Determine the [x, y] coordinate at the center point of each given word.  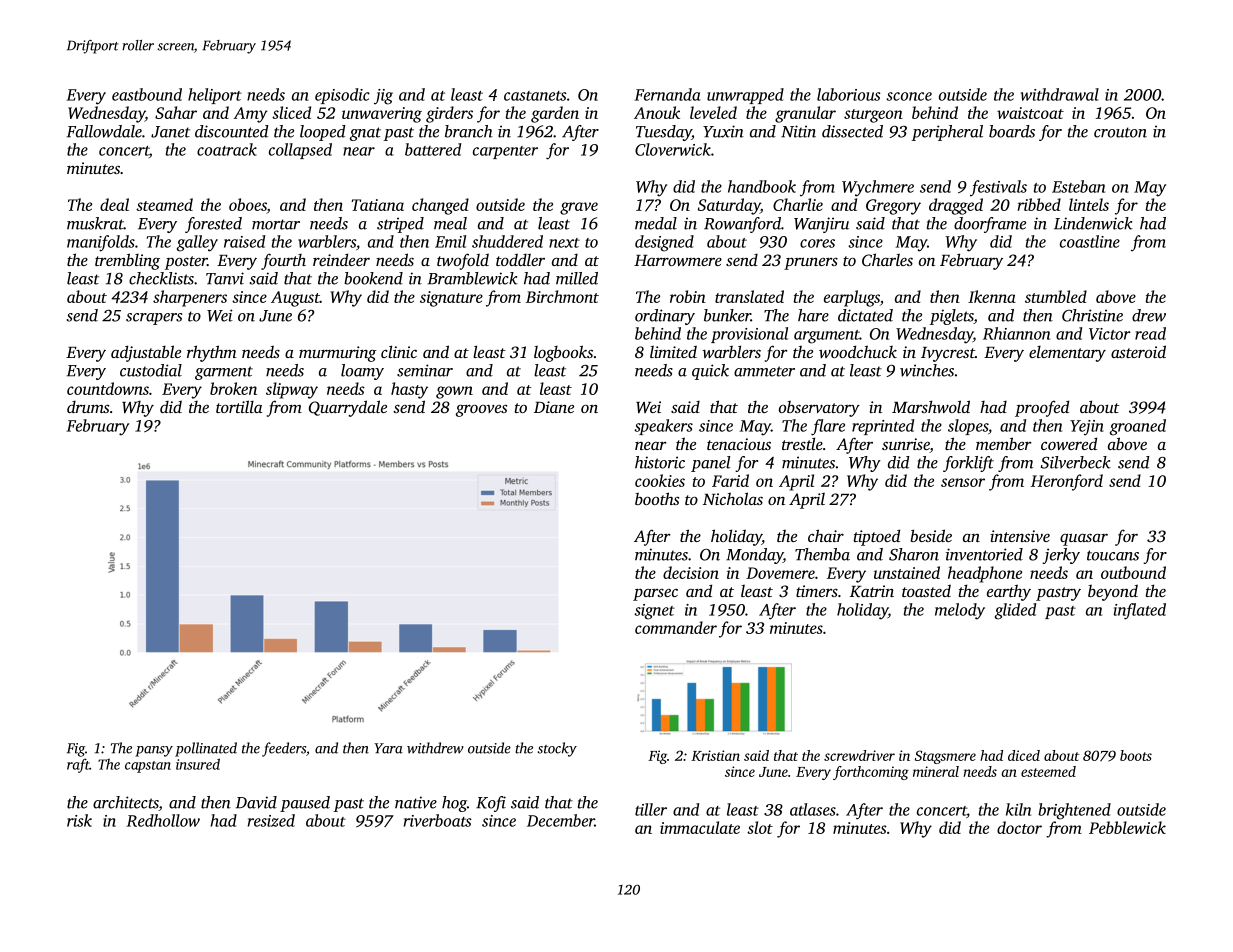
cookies [660, 480]
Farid [730, 480]
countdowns [108, 388]
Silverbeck [1076, 462]
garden [555, 114]
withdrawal [1060, 94]
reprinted [883, 427]
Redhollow [163, 820]
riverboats [438, 820]
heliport [215, 96]
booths [657, 498]
